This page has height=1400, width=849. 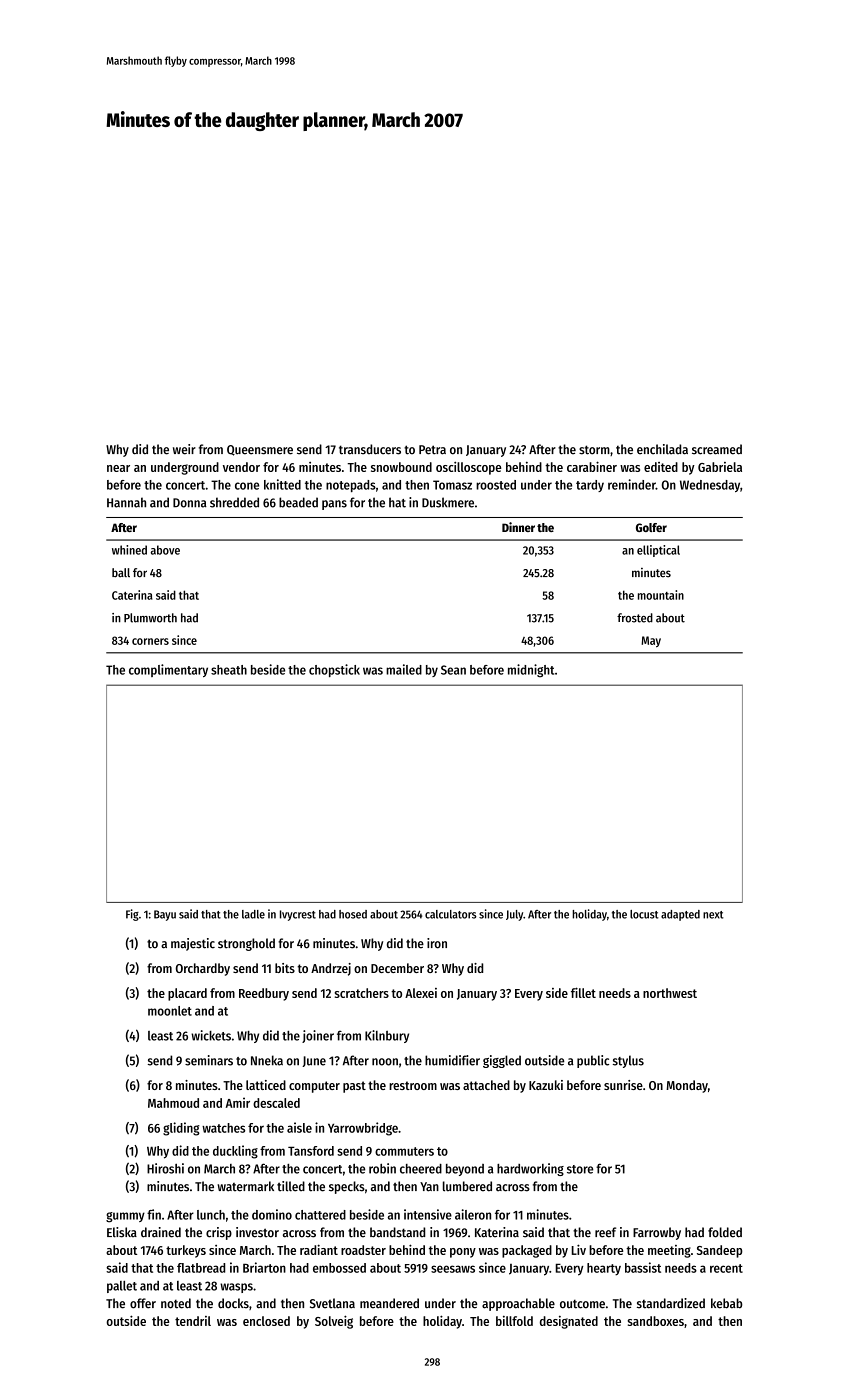 What do you see at coordinates (713, 915) in the page?
I see `next` at bounding box center [713, 915].
